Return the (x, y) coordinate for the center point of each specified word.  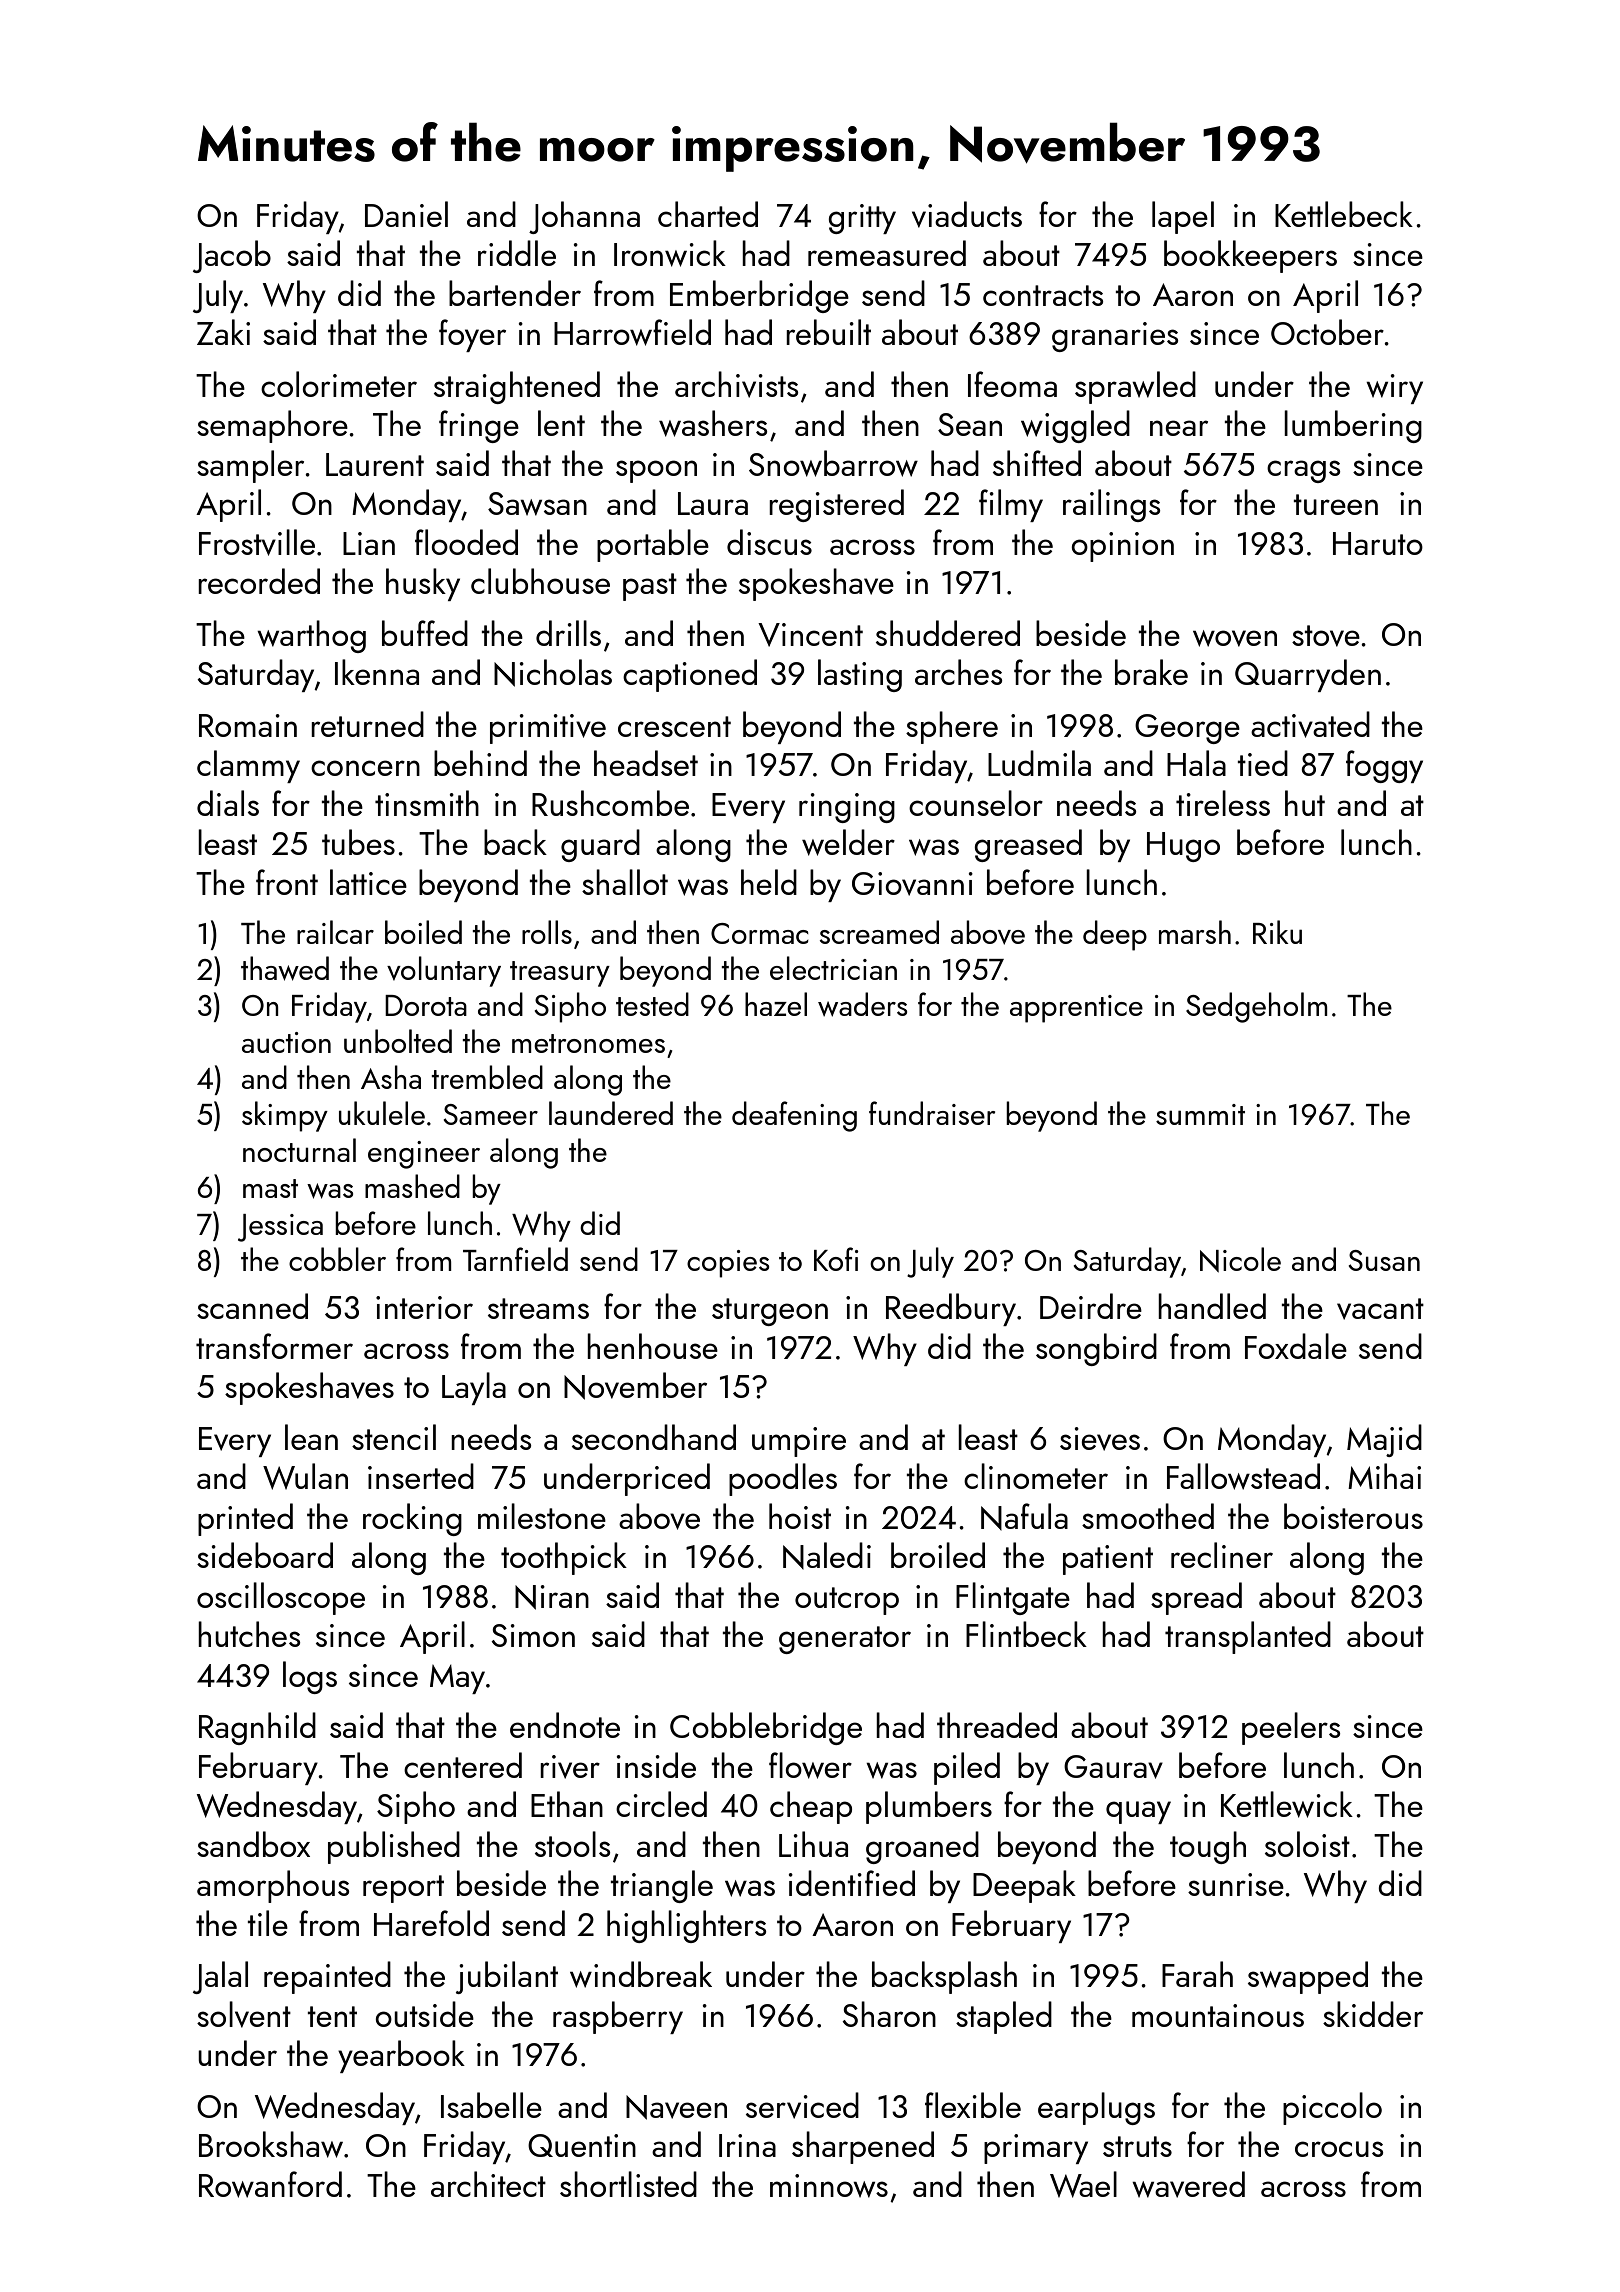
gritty (862, 219)
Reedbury (951, 1309)
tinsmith (427, 803)
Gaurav (1113, 1767)
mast (270, 1188)
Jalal (220, 1977)
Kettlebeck (1344, 214)
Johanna (584, 217)
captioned (690, 675)
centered (463, 1765)
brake (1151, 672)
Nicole (1240, 1259)
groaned (922, 1847)
